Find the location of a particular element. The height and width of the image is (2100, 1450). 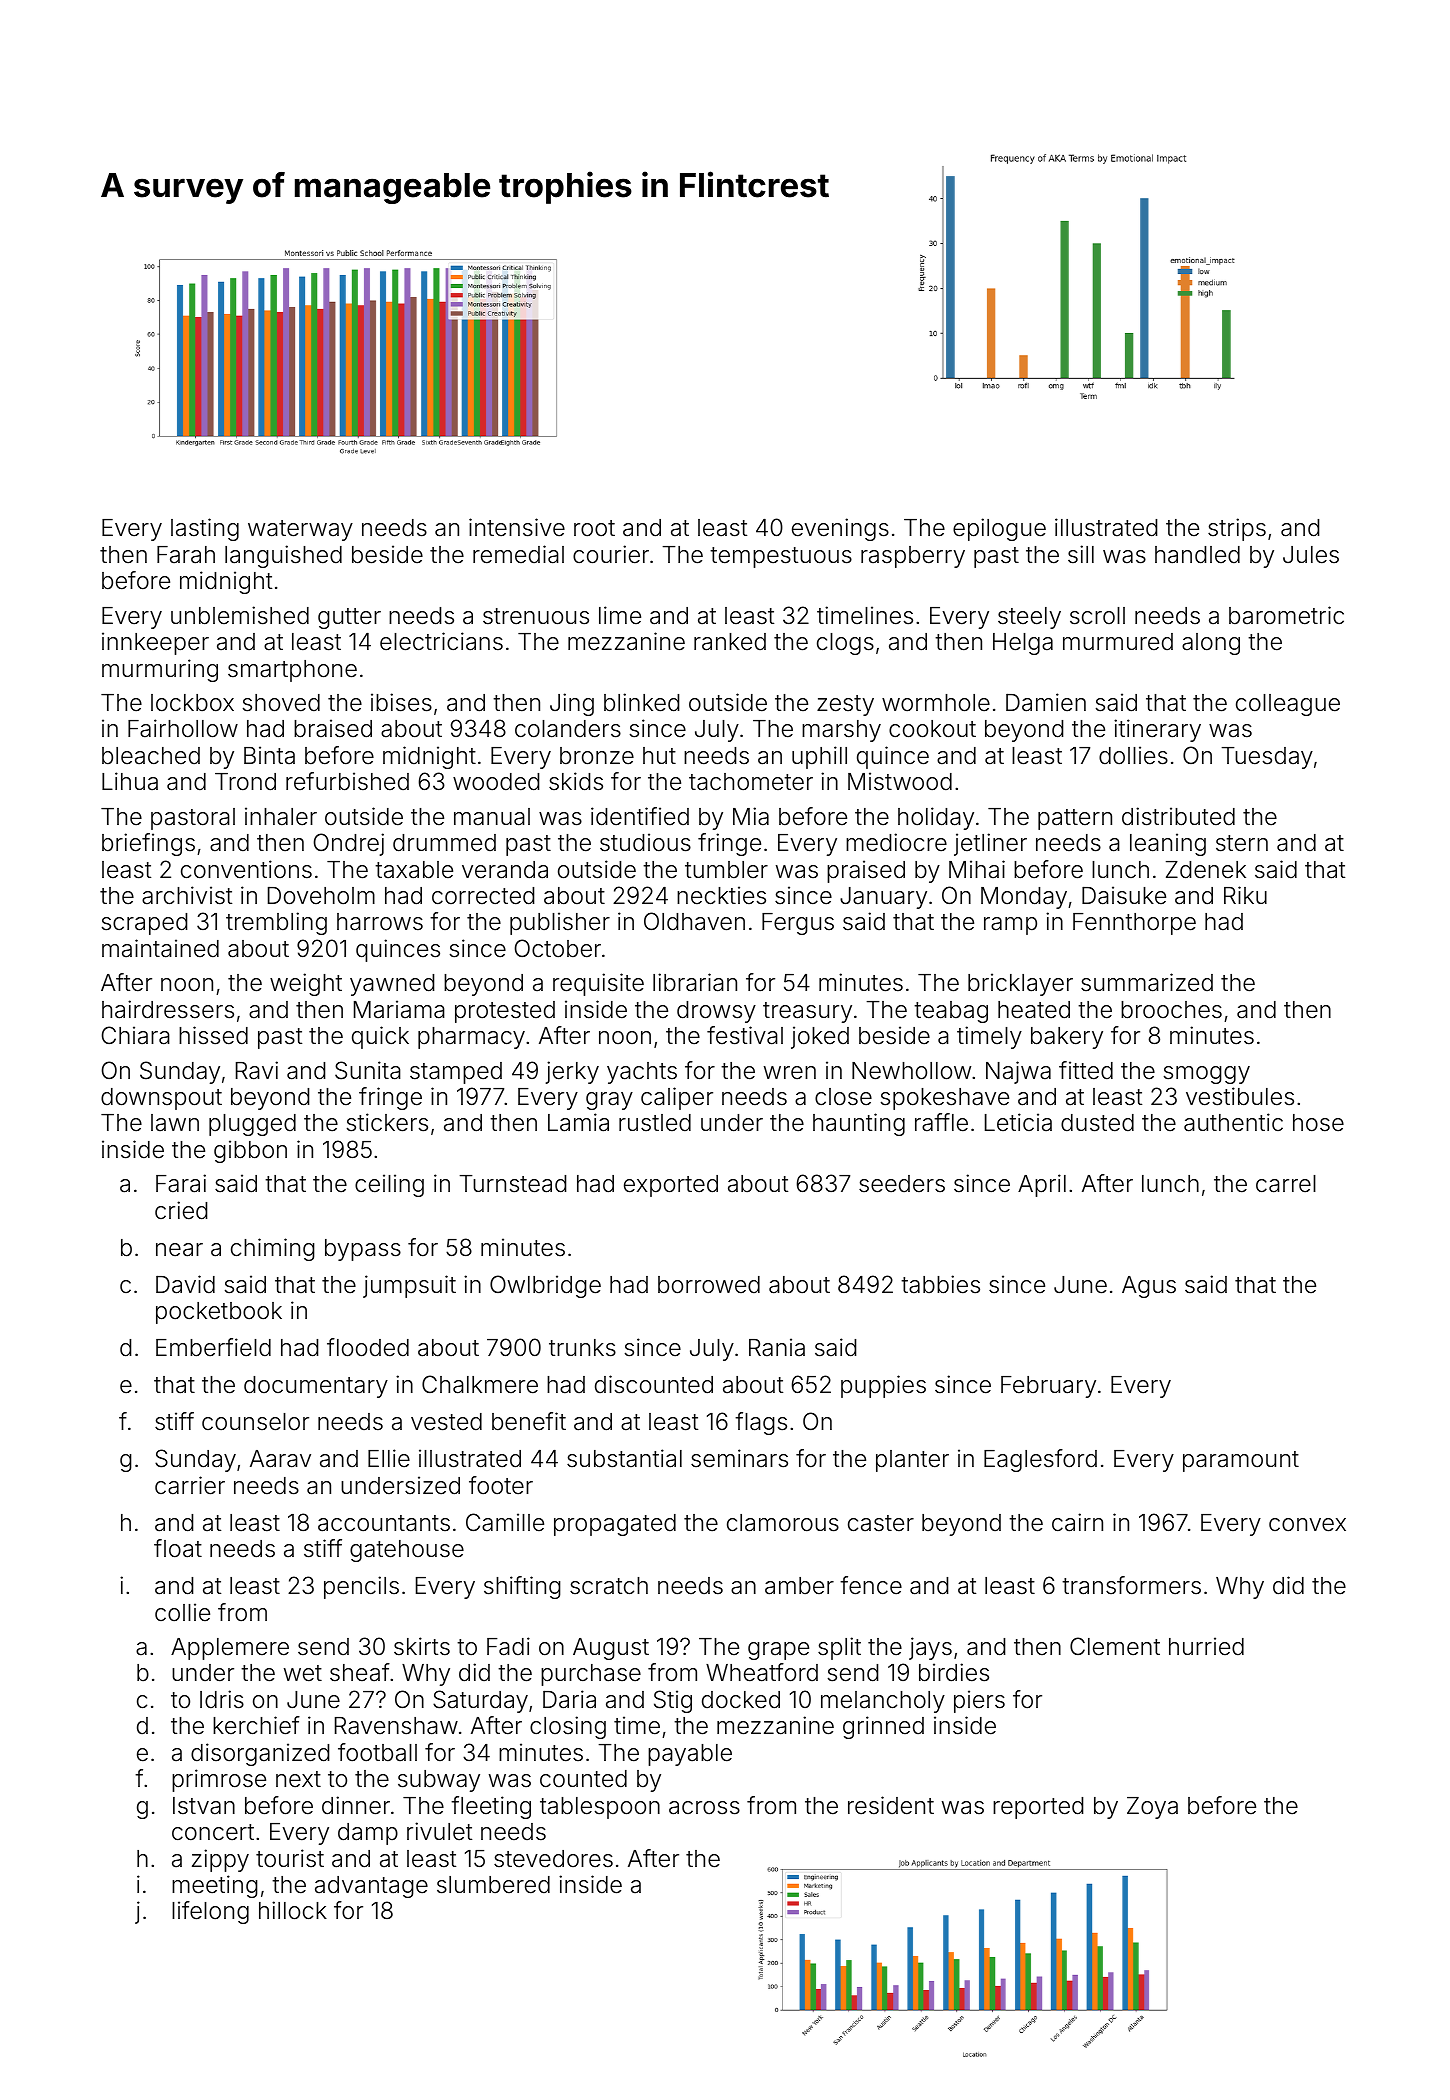

Jules is located at coordinates (1311, 555).
